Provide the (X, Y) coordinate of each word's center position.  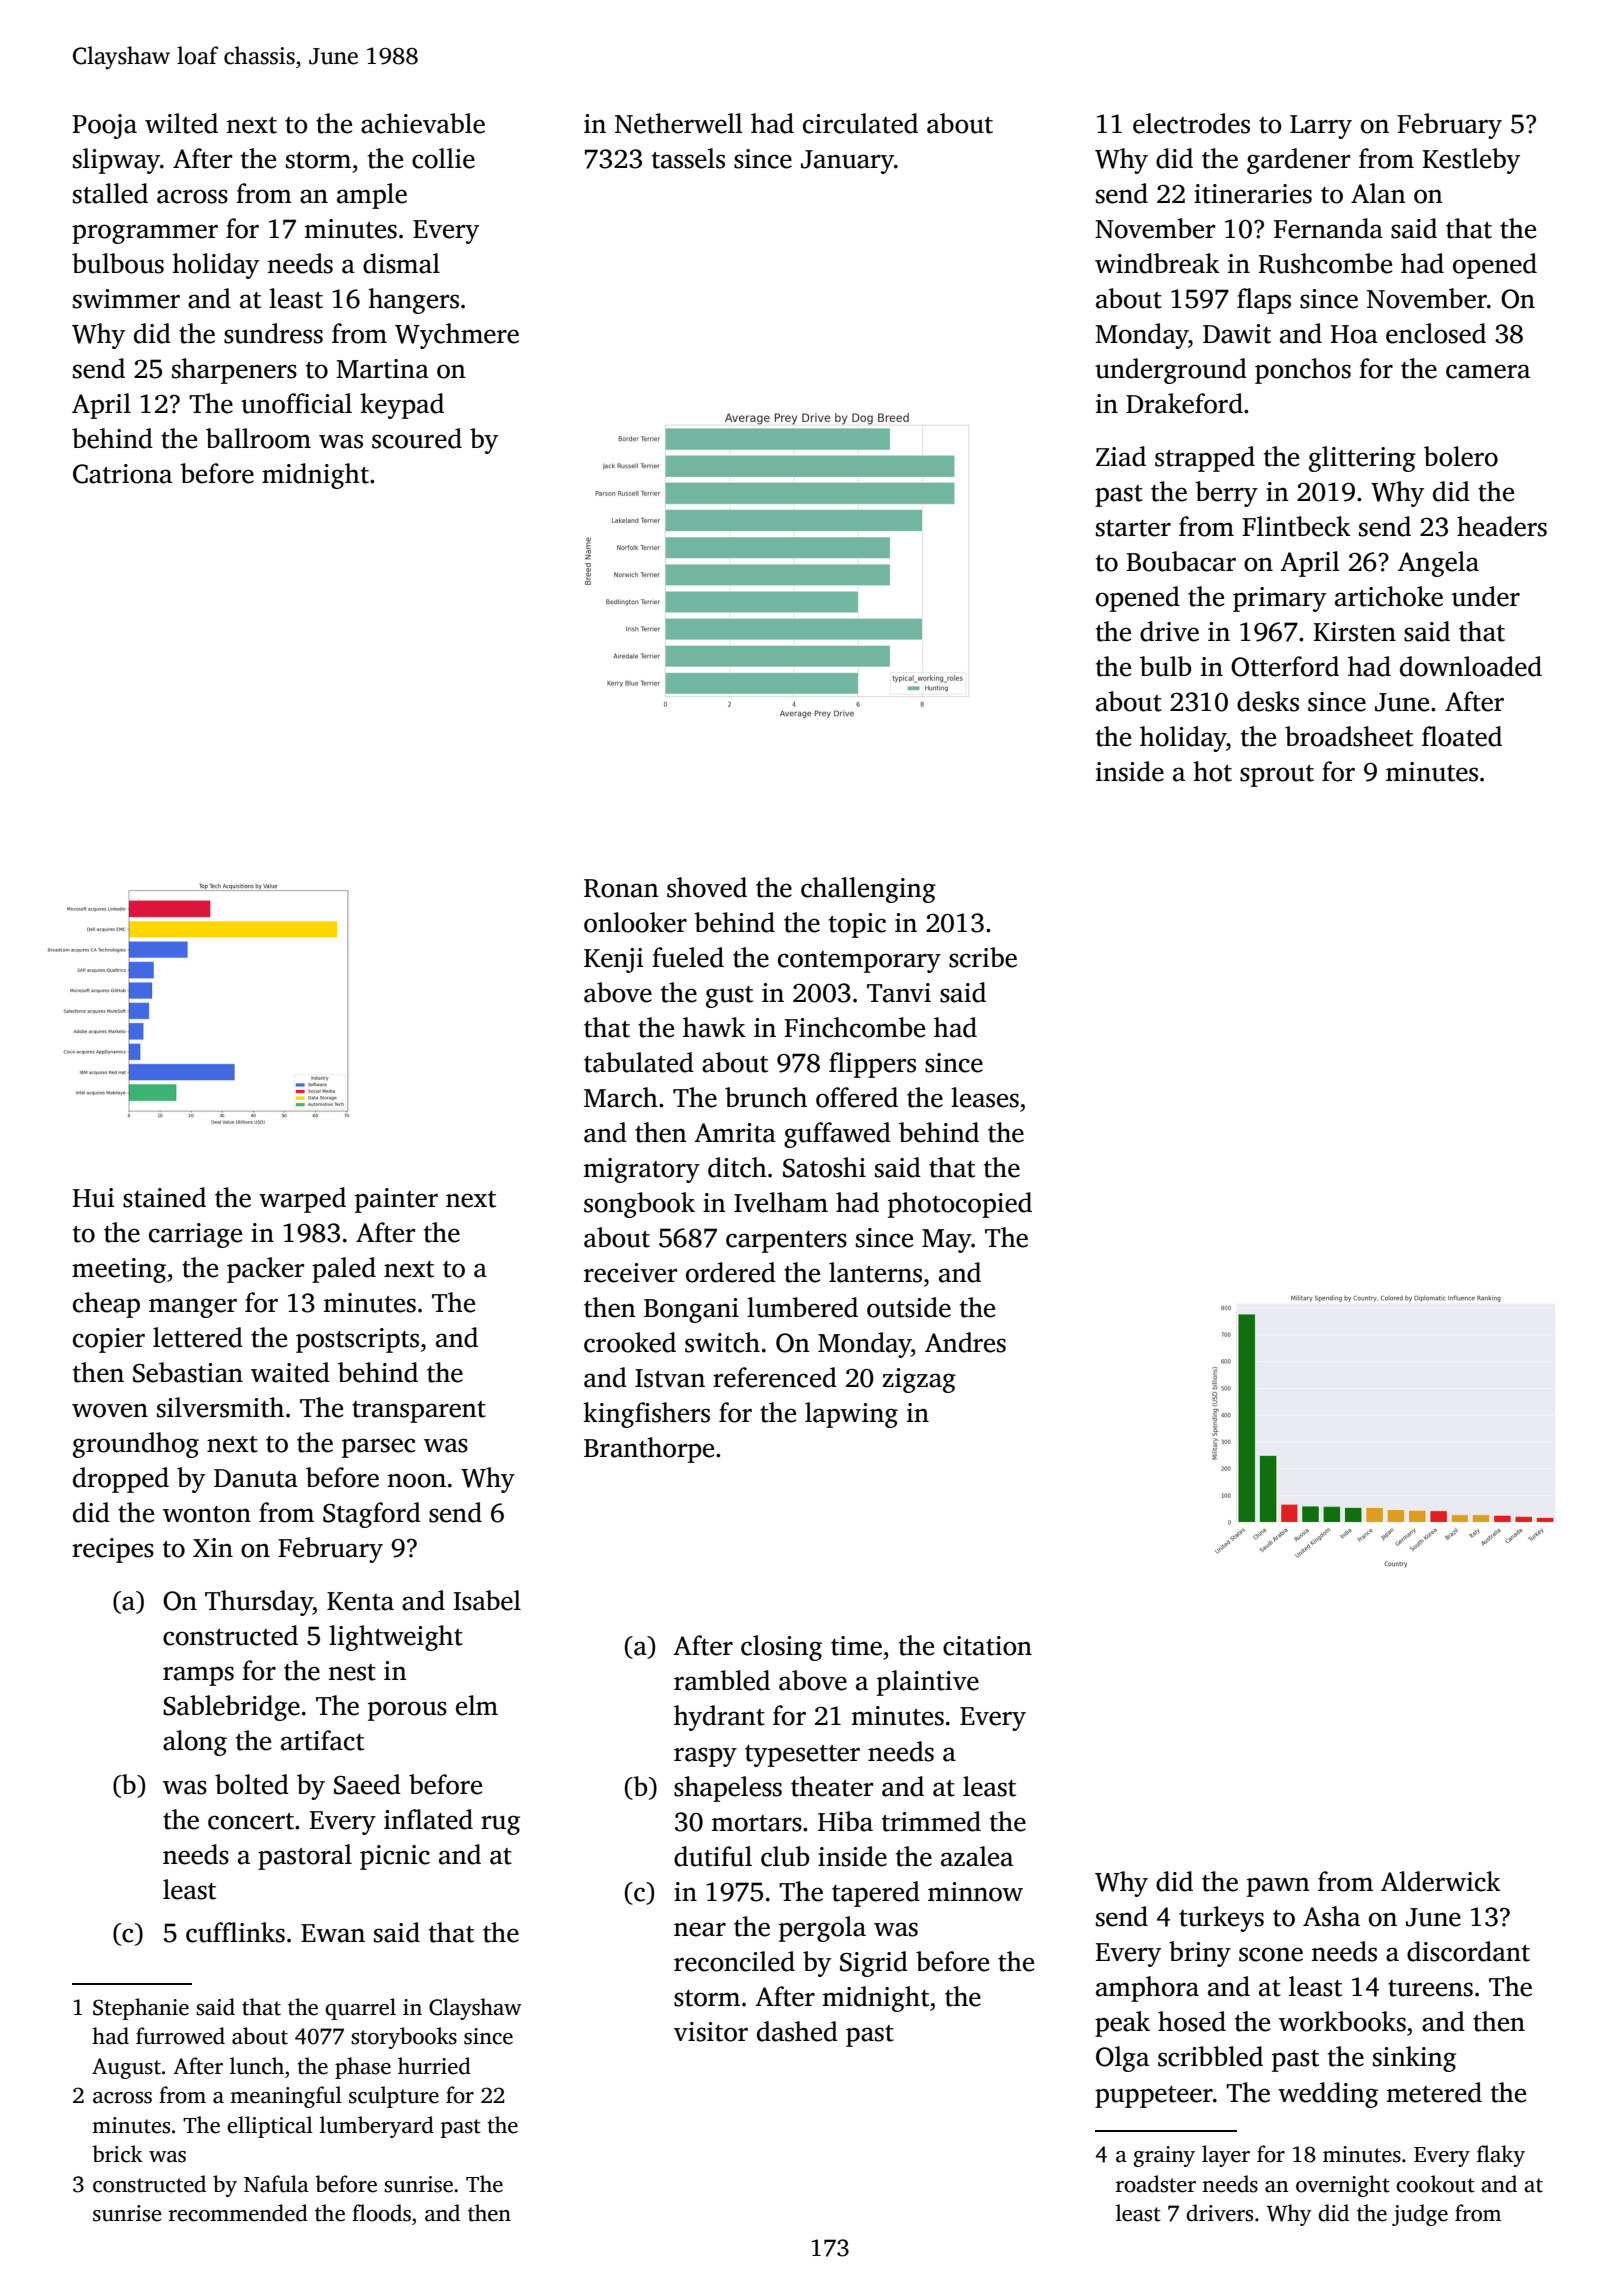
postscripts (357, 1340)
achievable (423, 123)
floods (381, 2213)
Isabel (487, 1600)
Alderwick (1441, 1881)
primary (1279, 599)
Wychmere (457, 336)
